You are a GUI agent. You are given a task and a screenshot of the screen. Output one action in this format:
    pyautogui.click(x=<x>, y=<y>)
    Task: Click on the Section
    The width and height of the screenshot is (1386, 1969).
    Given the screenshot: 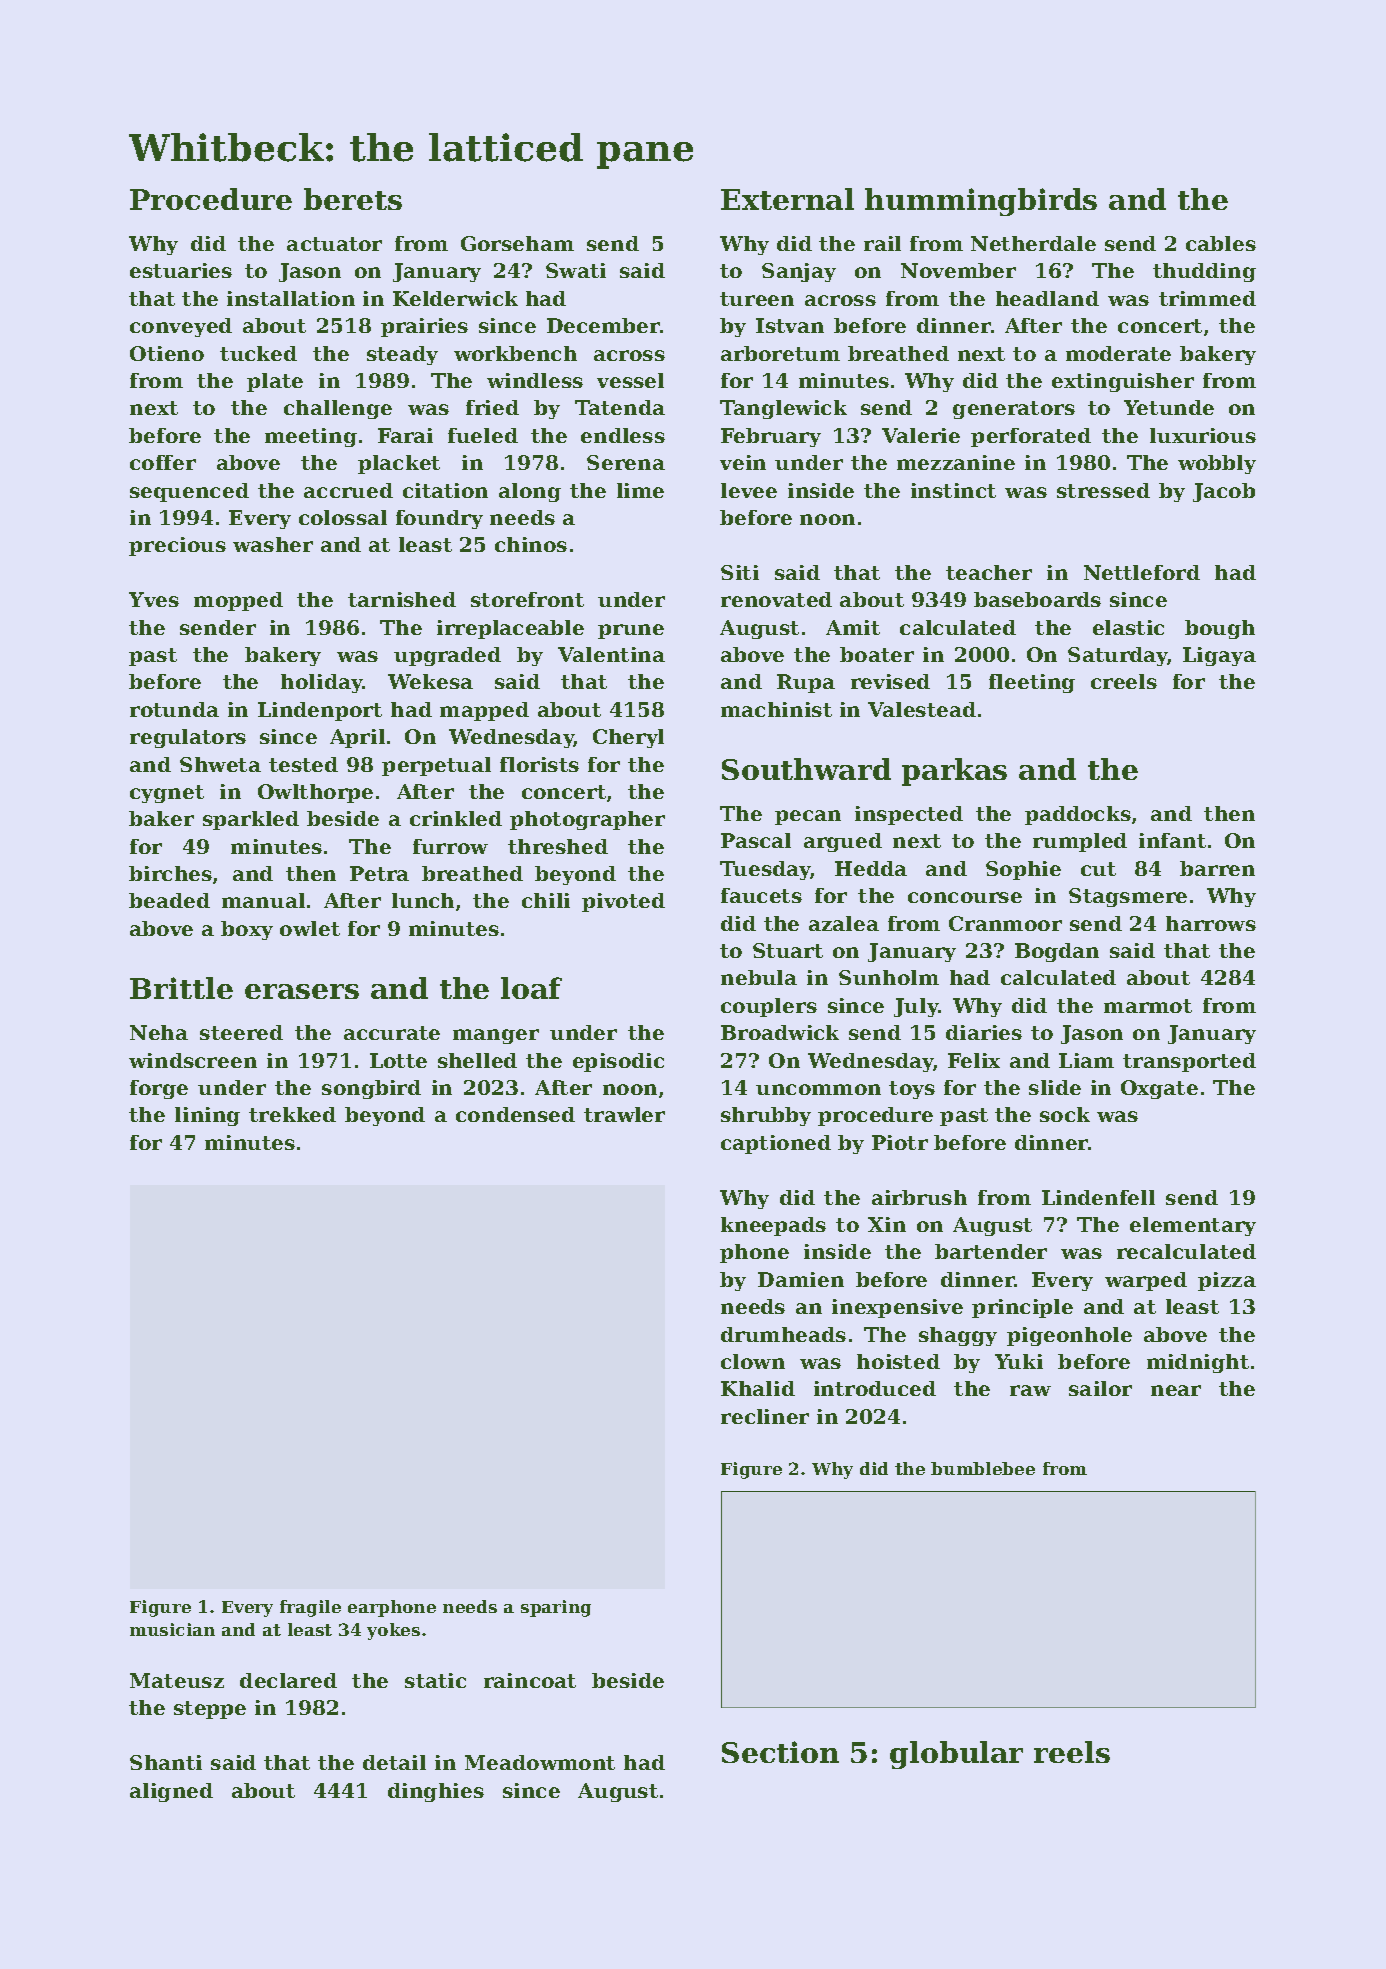 What is the action you would take?
    pyautogui.click(x=780, y=1752)
